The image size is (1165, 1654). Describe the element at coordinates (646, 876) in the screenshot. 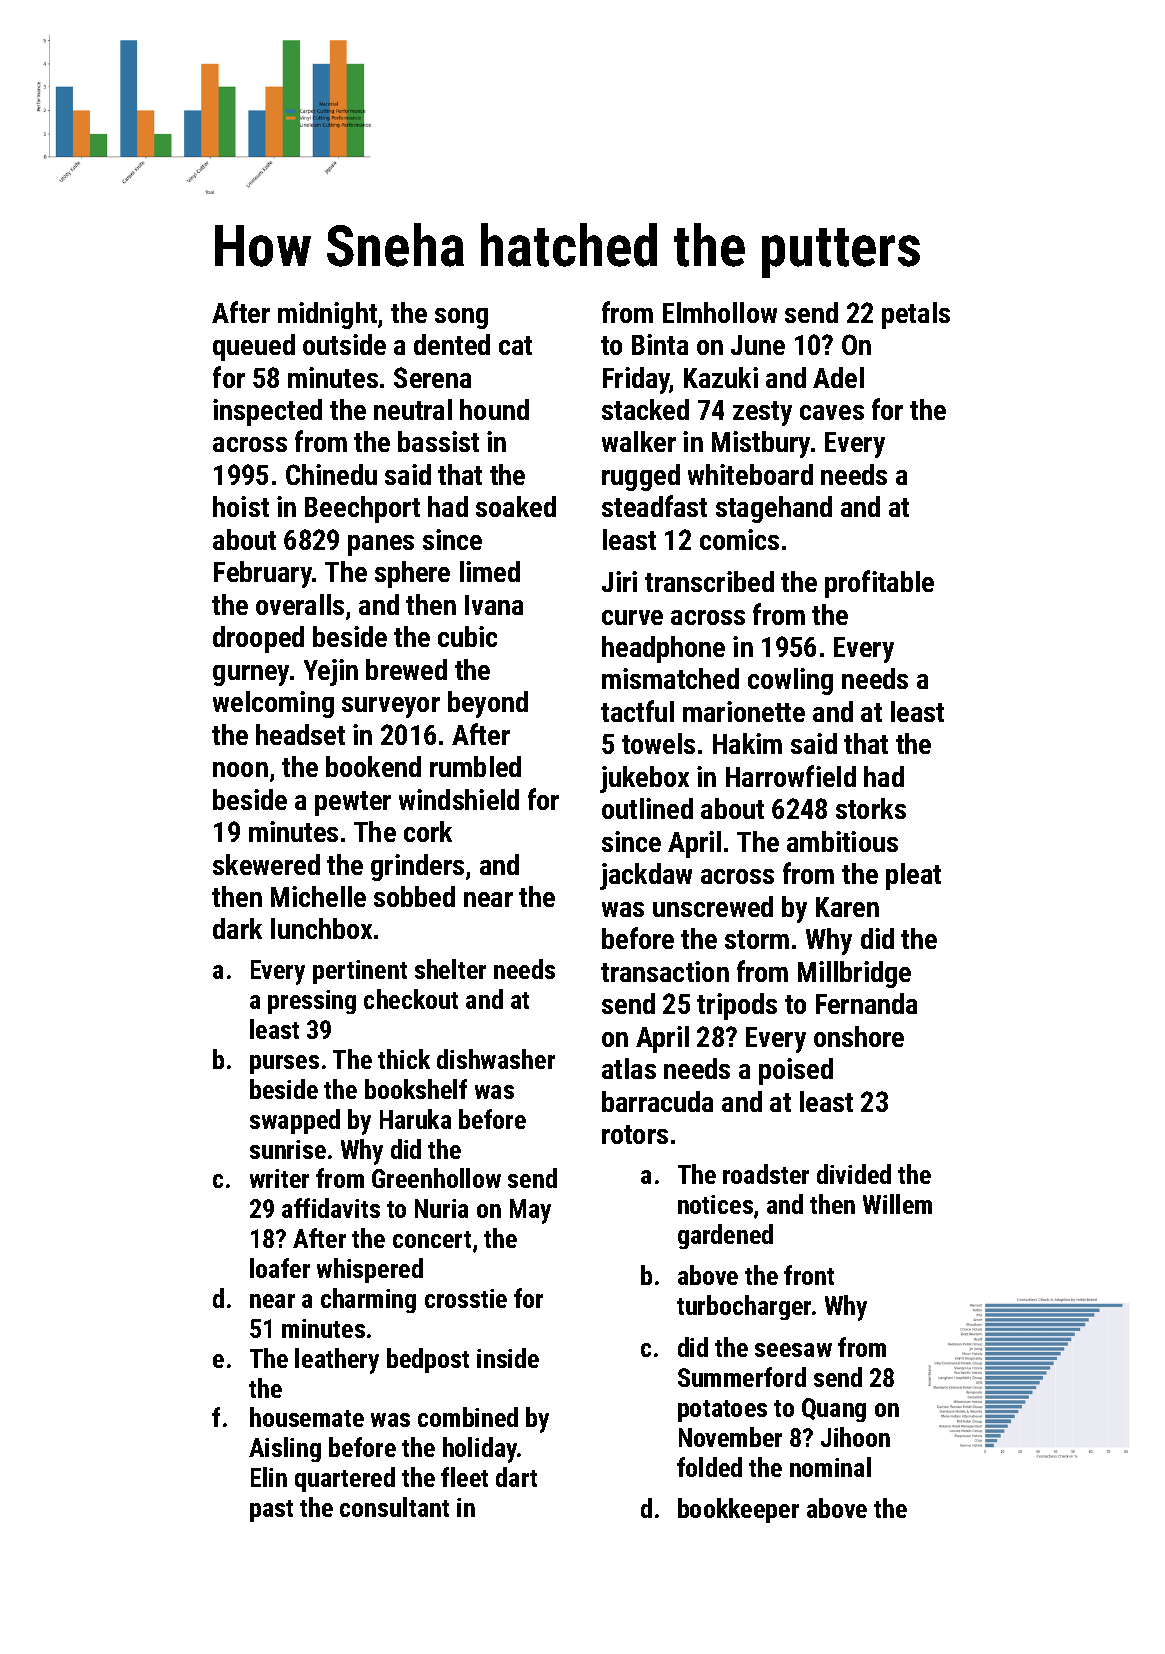

I see `jackdaw` at that location.
